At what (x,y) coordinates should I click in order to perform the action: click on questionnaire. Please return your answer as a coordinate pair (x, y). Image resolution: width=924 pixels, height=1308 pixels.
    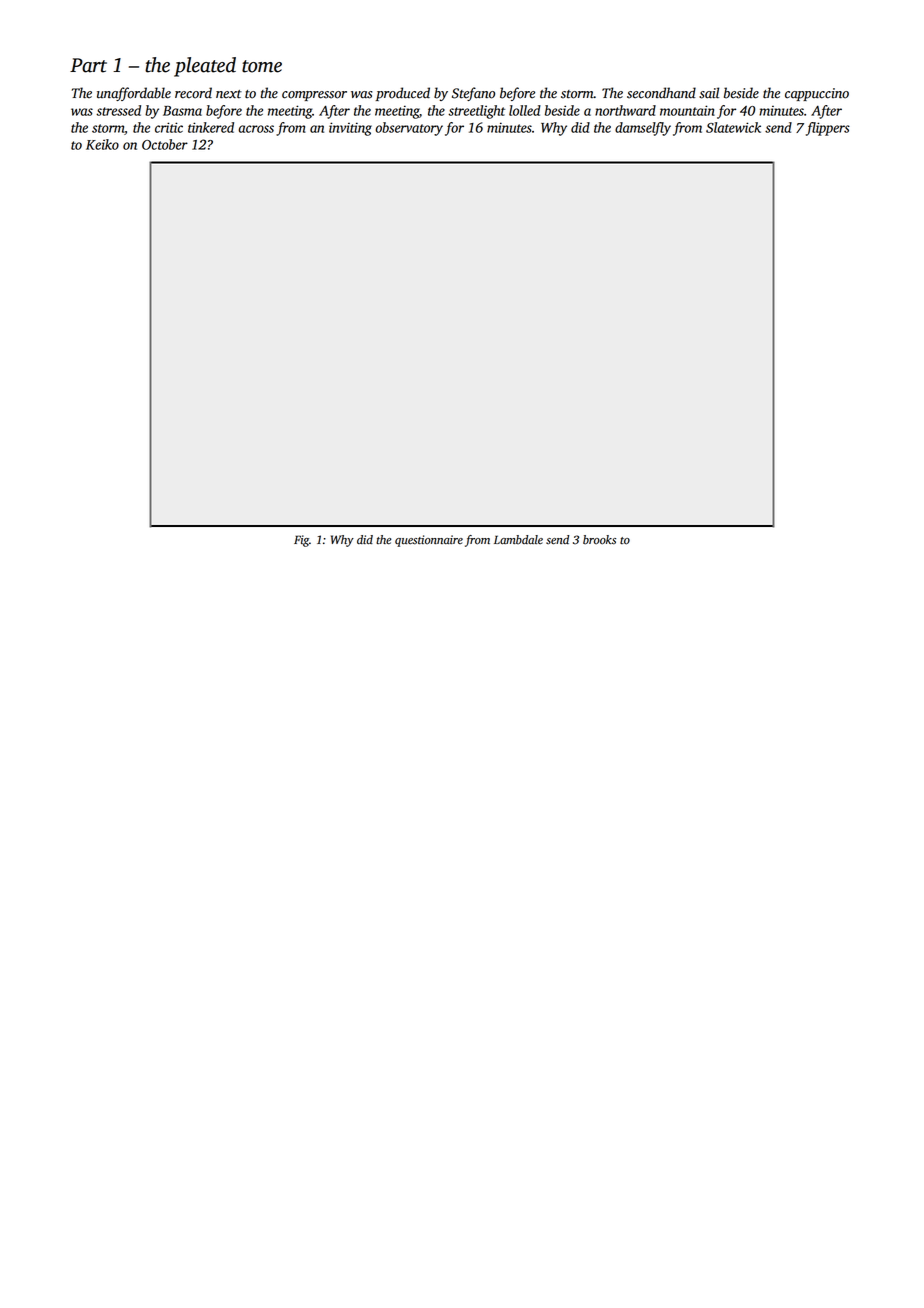
    Looking at the image, I should click on (429, 541).
